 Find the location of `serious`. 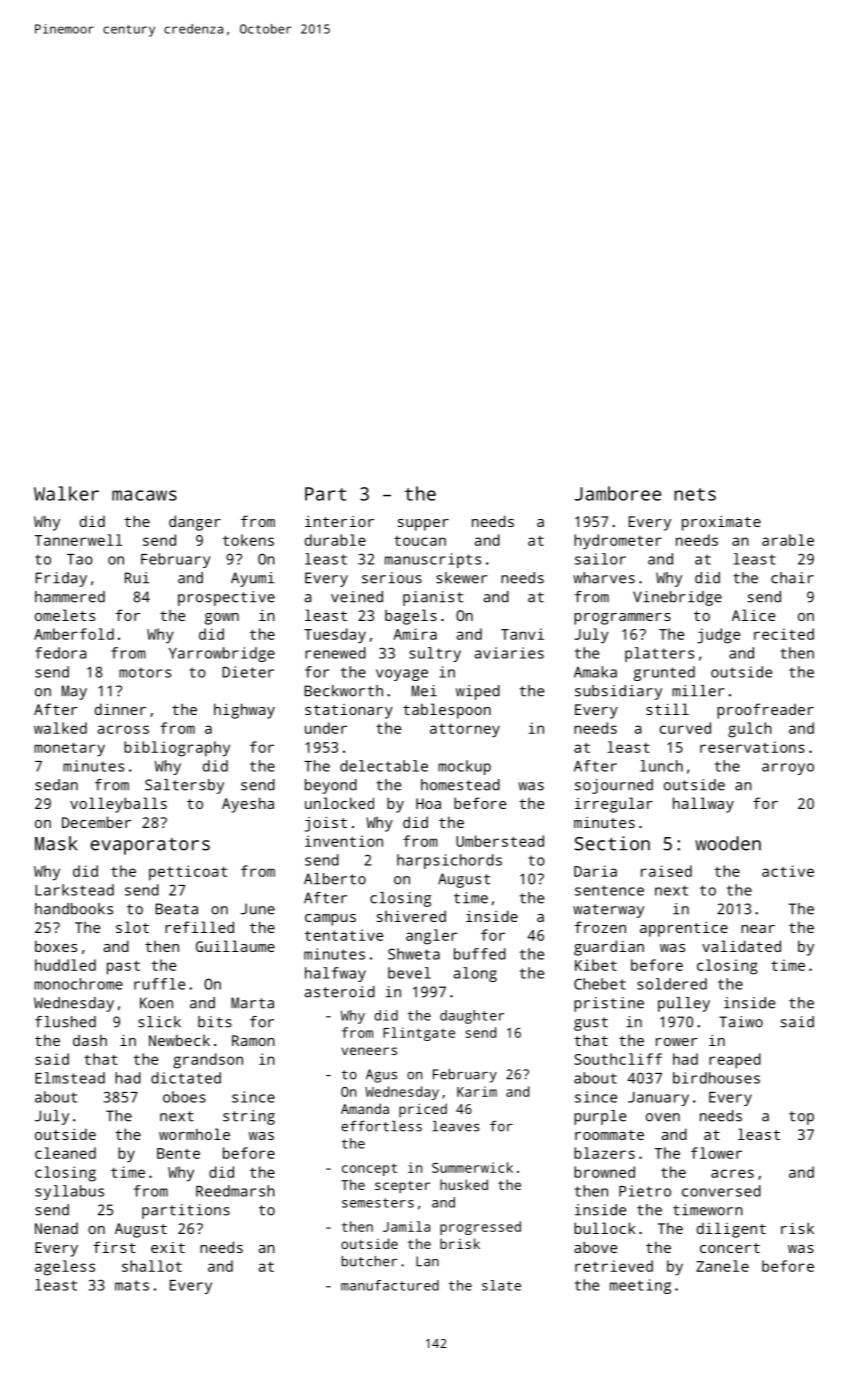

serious is located at coordinates (392, 578).
